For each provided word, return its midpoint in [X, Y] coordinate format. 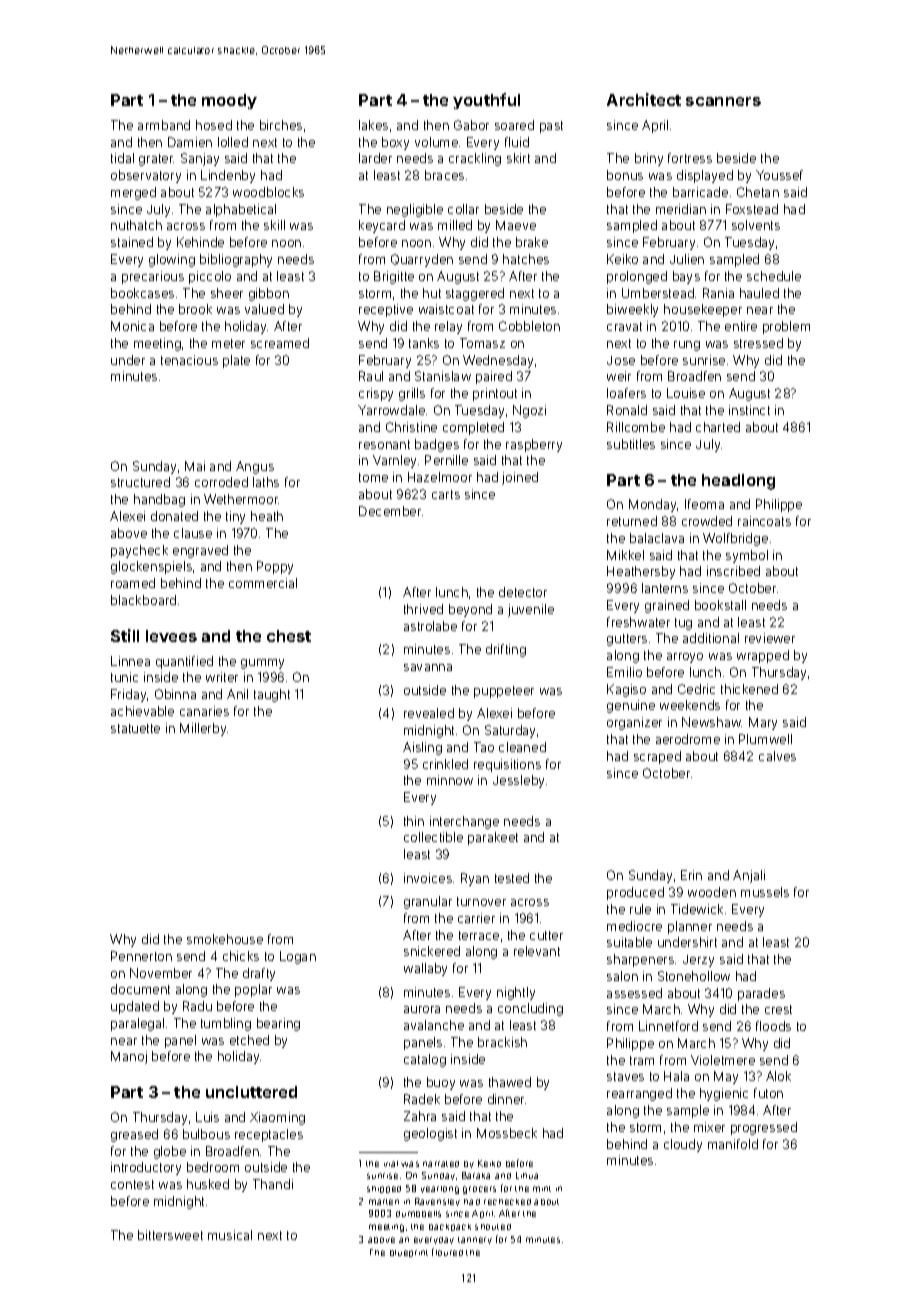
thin [414, 821]
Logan [298, 957]
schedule [774, 276]
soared [514, 125]
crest [778, 1009]
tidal [122, 158]
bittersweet [170, 1235]
